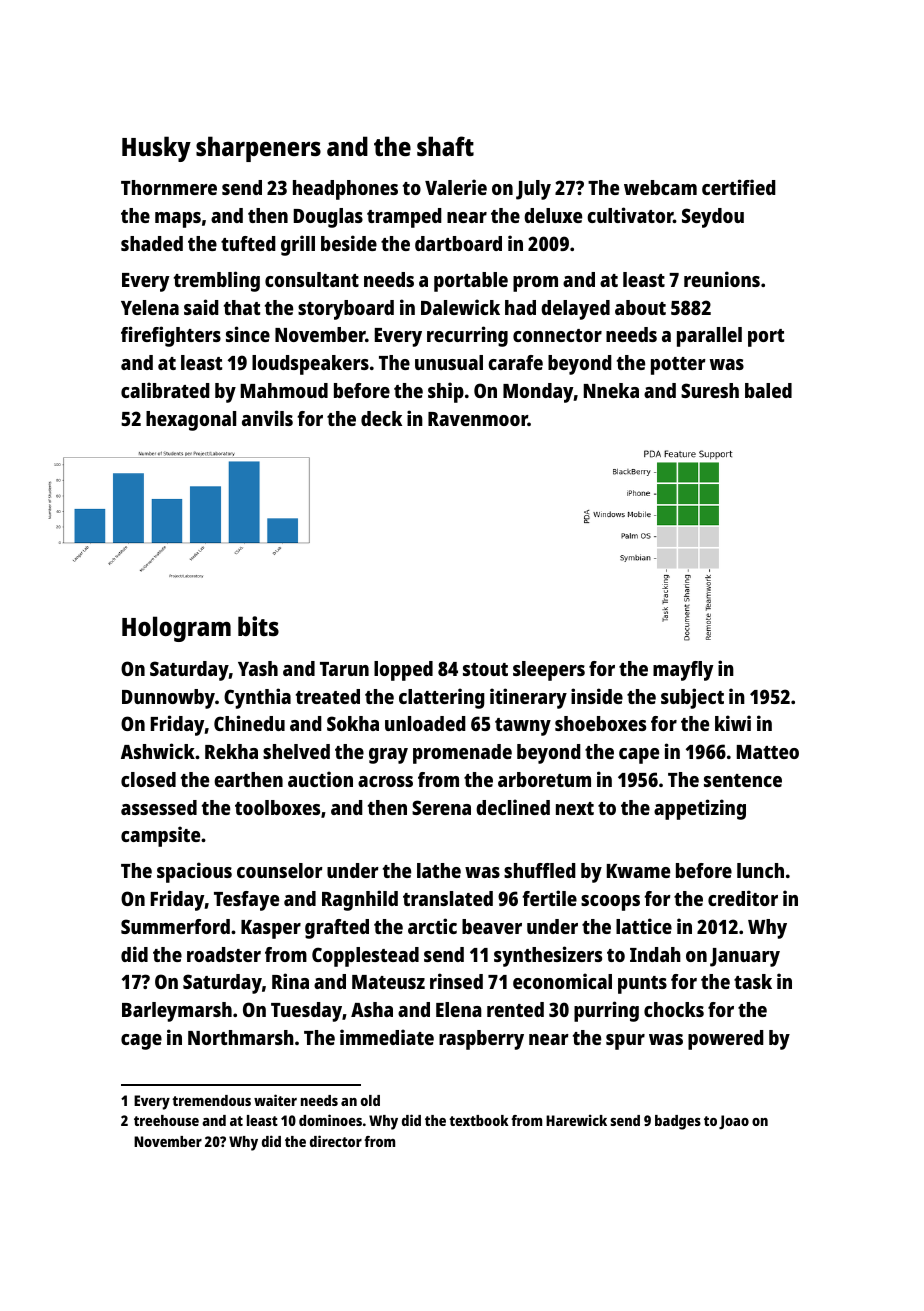 The width and height of the screenshot is (924, 1311). What do you see at coordinates (267, 418) in the screenshot?
I see `anvils` at bounding box center [267, 418].
